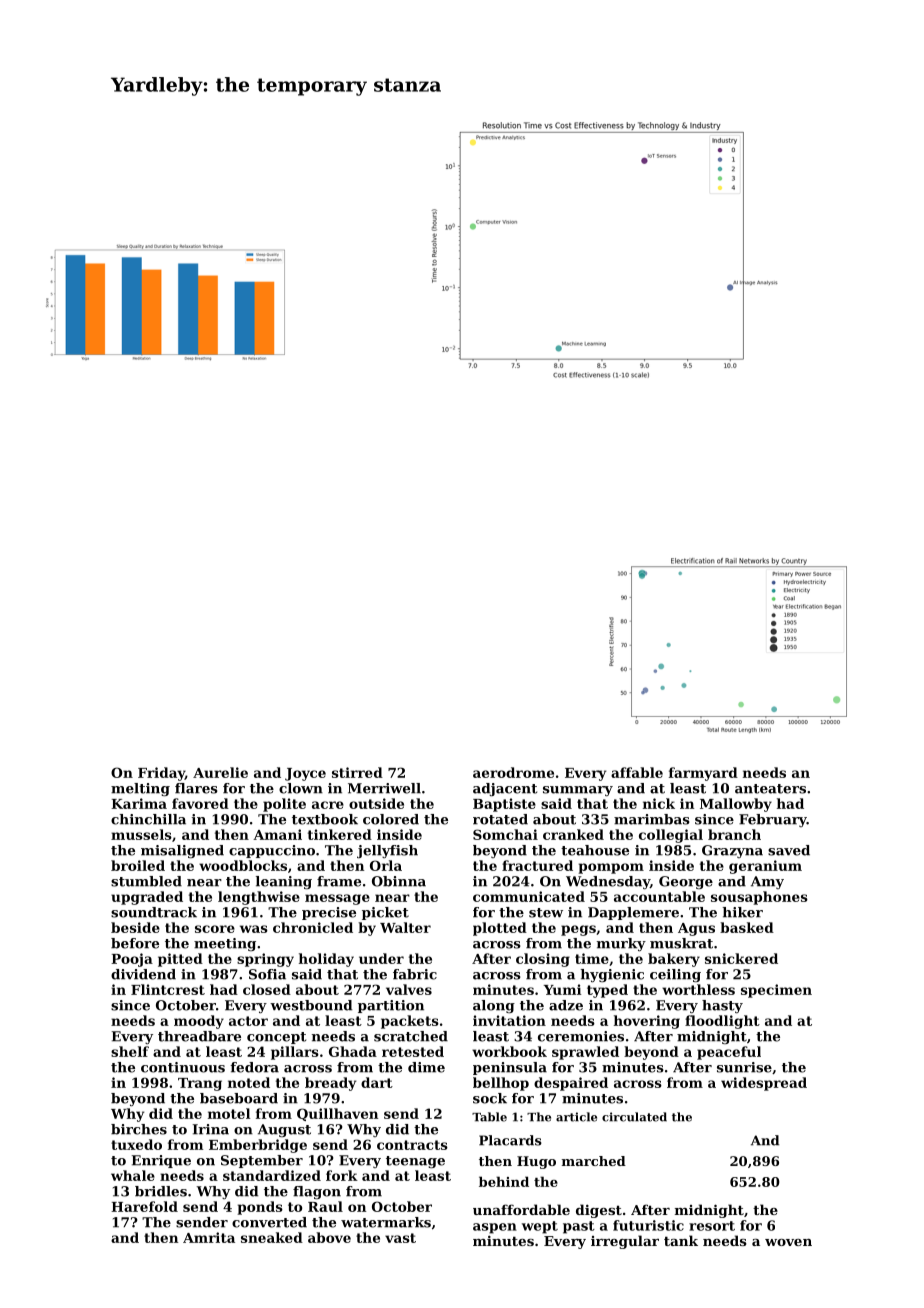  What do you see at coordinates (254, 1067) in the screenshot?
I see `fedora` at bounding box center [254, 1067].
